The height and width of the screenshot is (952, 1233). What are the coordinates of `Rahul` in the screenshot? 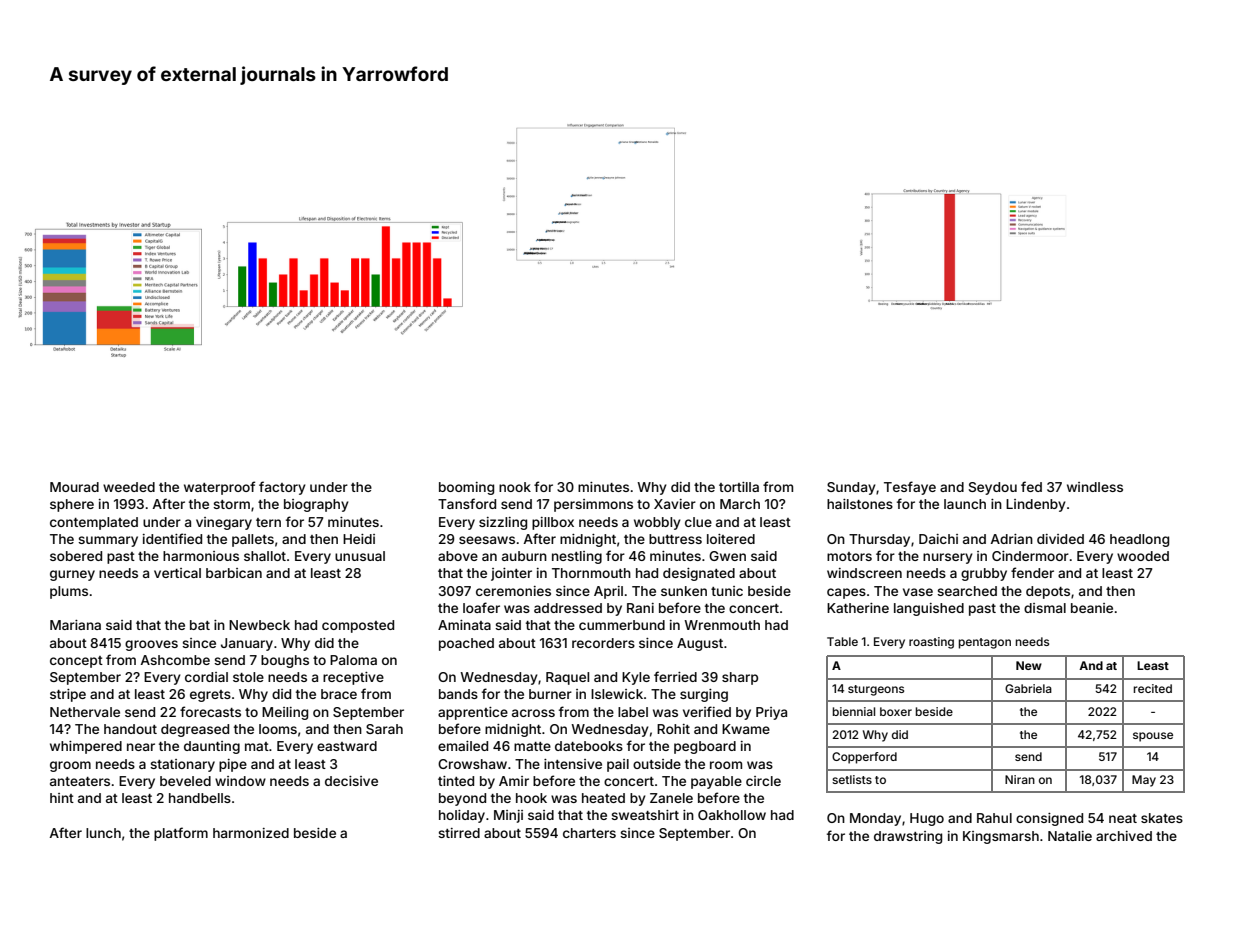 It's located at (994, 818).
